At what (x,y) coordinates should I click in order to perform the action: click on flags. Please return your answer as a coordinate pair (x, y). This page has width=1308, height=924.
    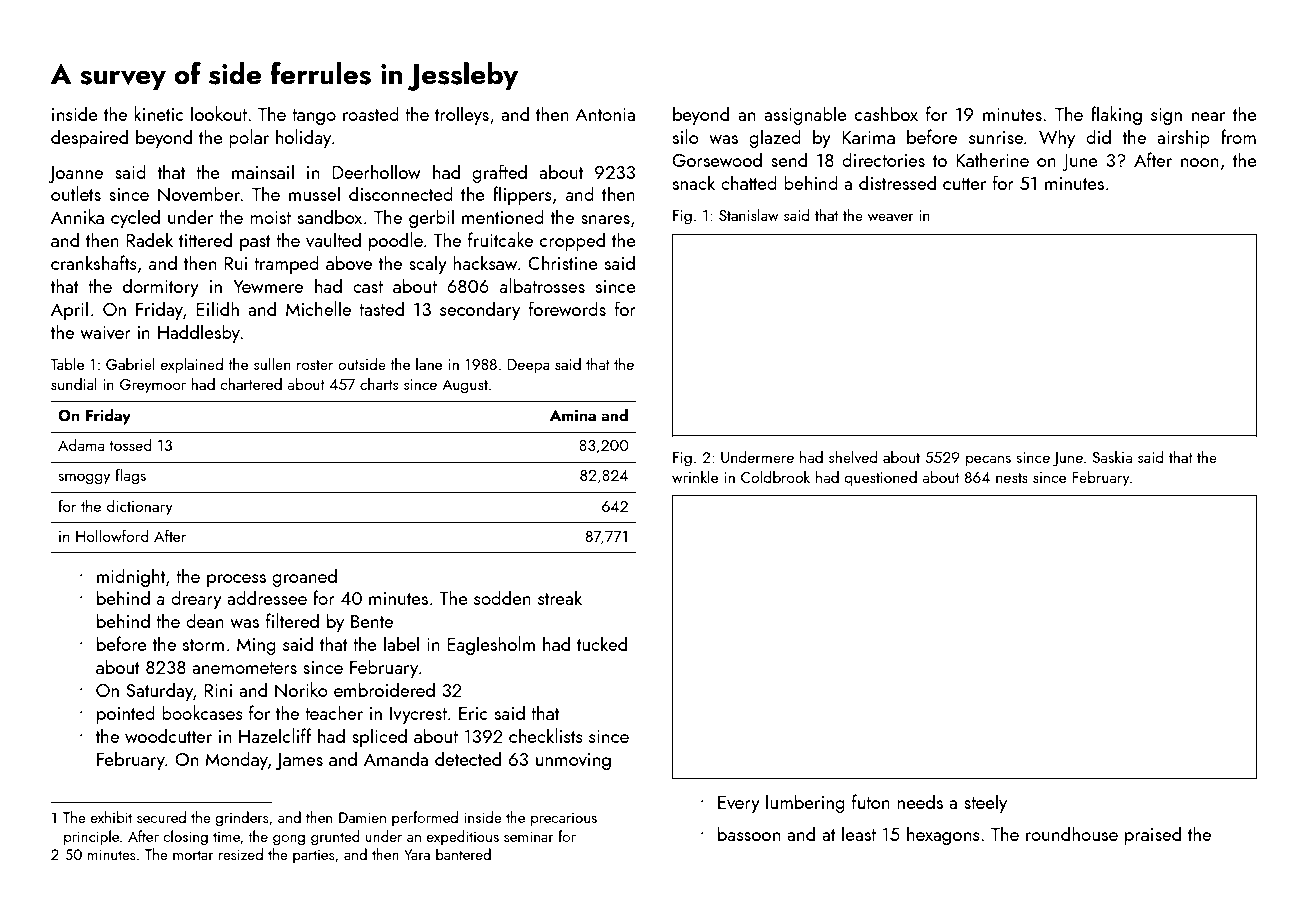
    Looking at the image, I should click on (130, 476).
